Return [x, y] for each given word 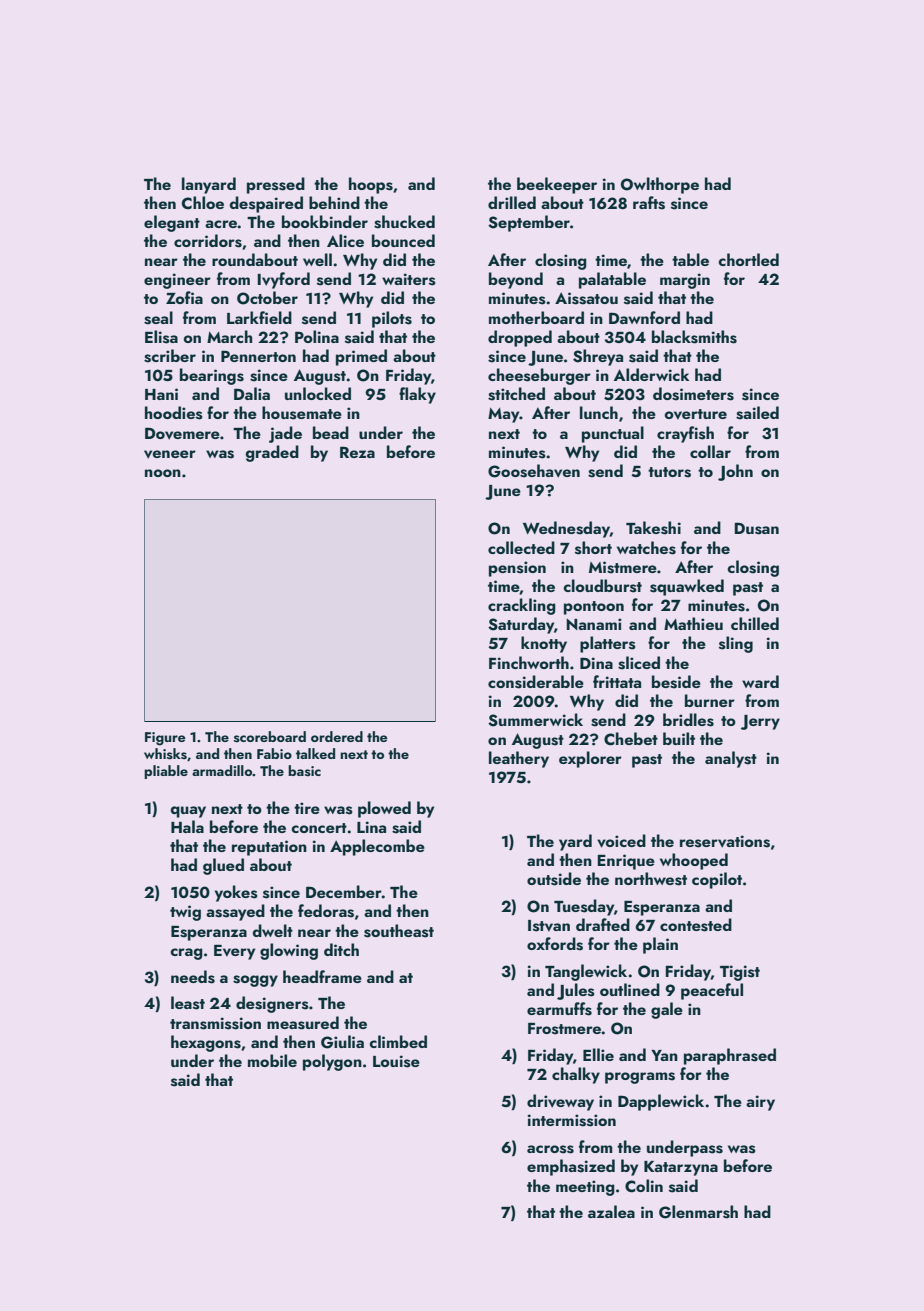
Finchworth [529, 662]
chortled [748, 259]
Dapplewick [661, 1102]
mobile [272, 1060]
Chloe [203, 203]
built [679, 738]
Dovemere [182, 433]
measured [303, 1023]
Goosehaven [534, 471]
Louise [396, 1061]
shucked [404, 222]
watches [646, 548]
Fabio [274, 753]
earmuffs [559, 1009]
